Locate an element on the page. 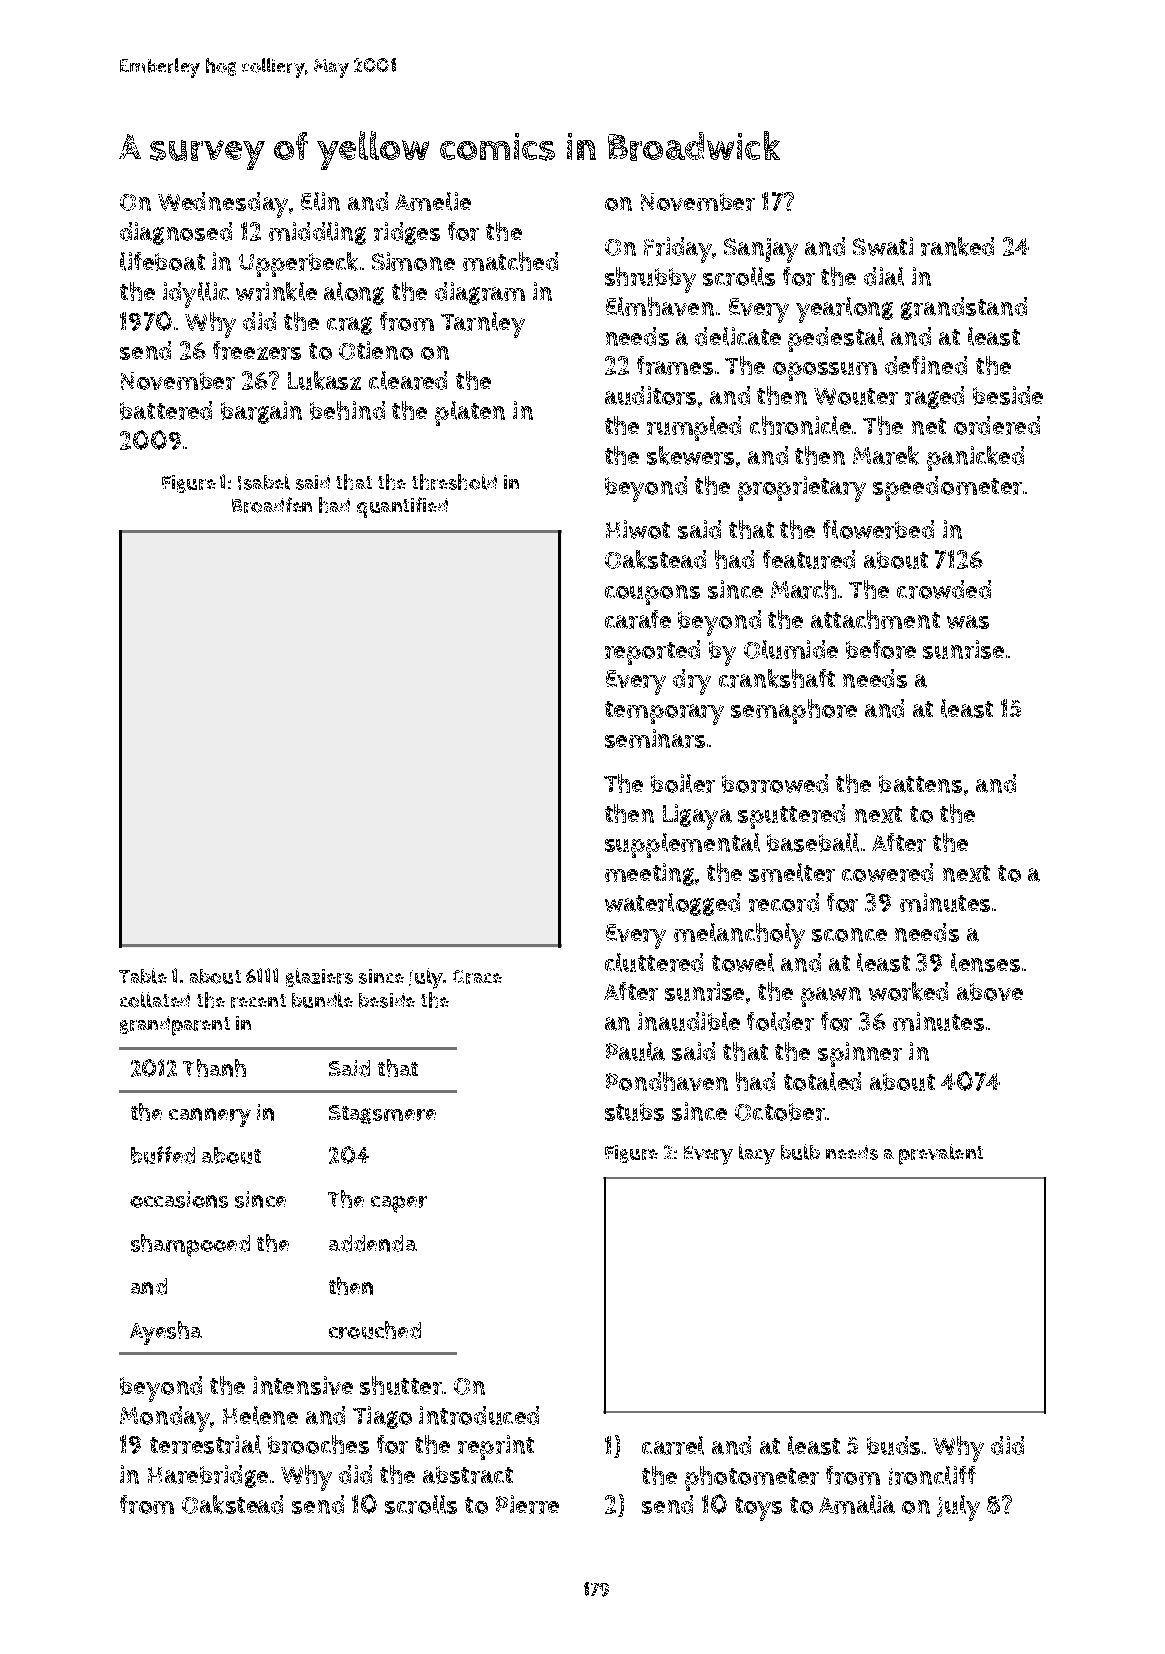 The height and width of the page is (1654, 1165). Monday is located at coordinates (165, 1419).
